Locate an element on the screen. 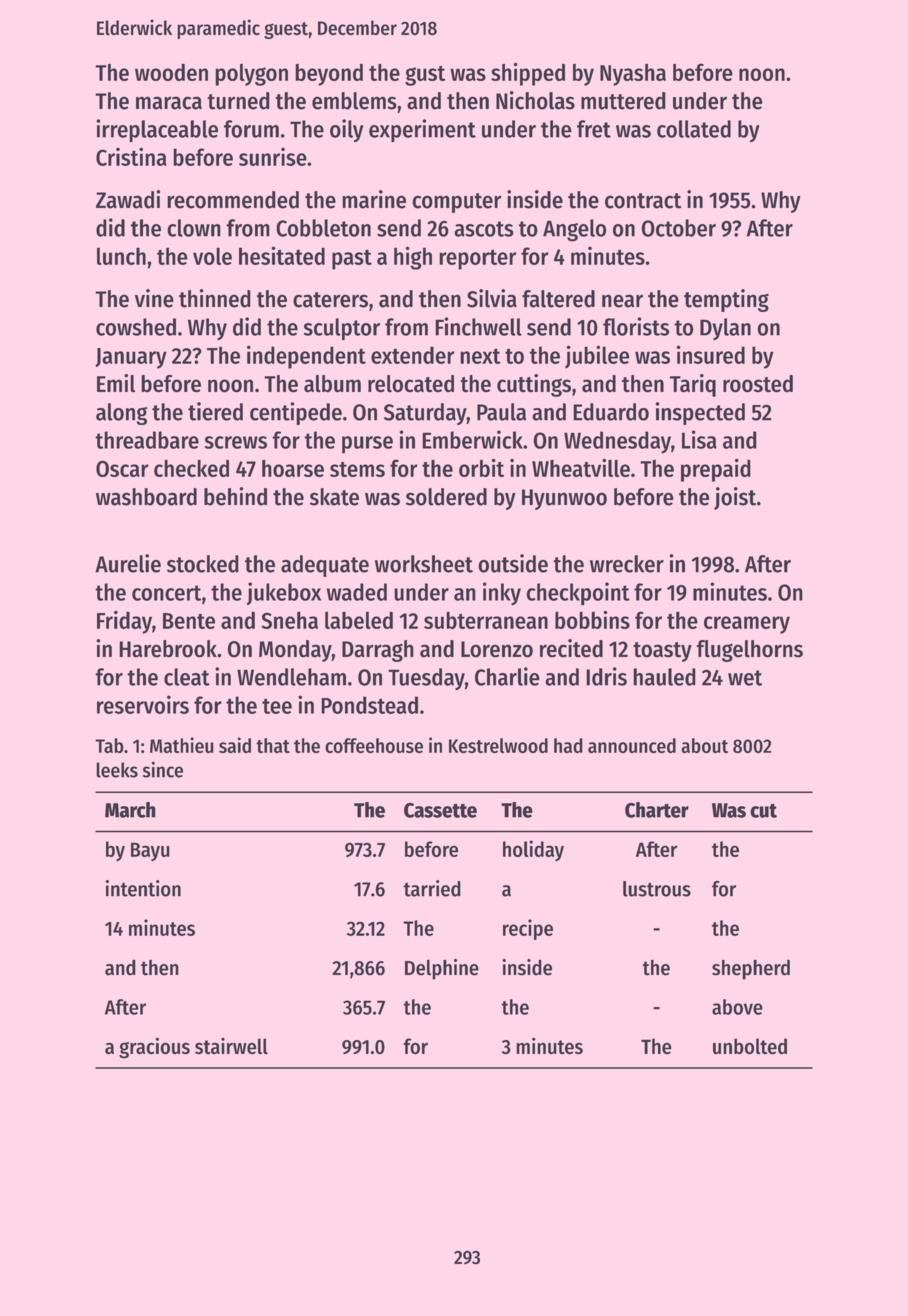 This screenshot has width=908, height=1316. since is located at coordinates (163, 769).
